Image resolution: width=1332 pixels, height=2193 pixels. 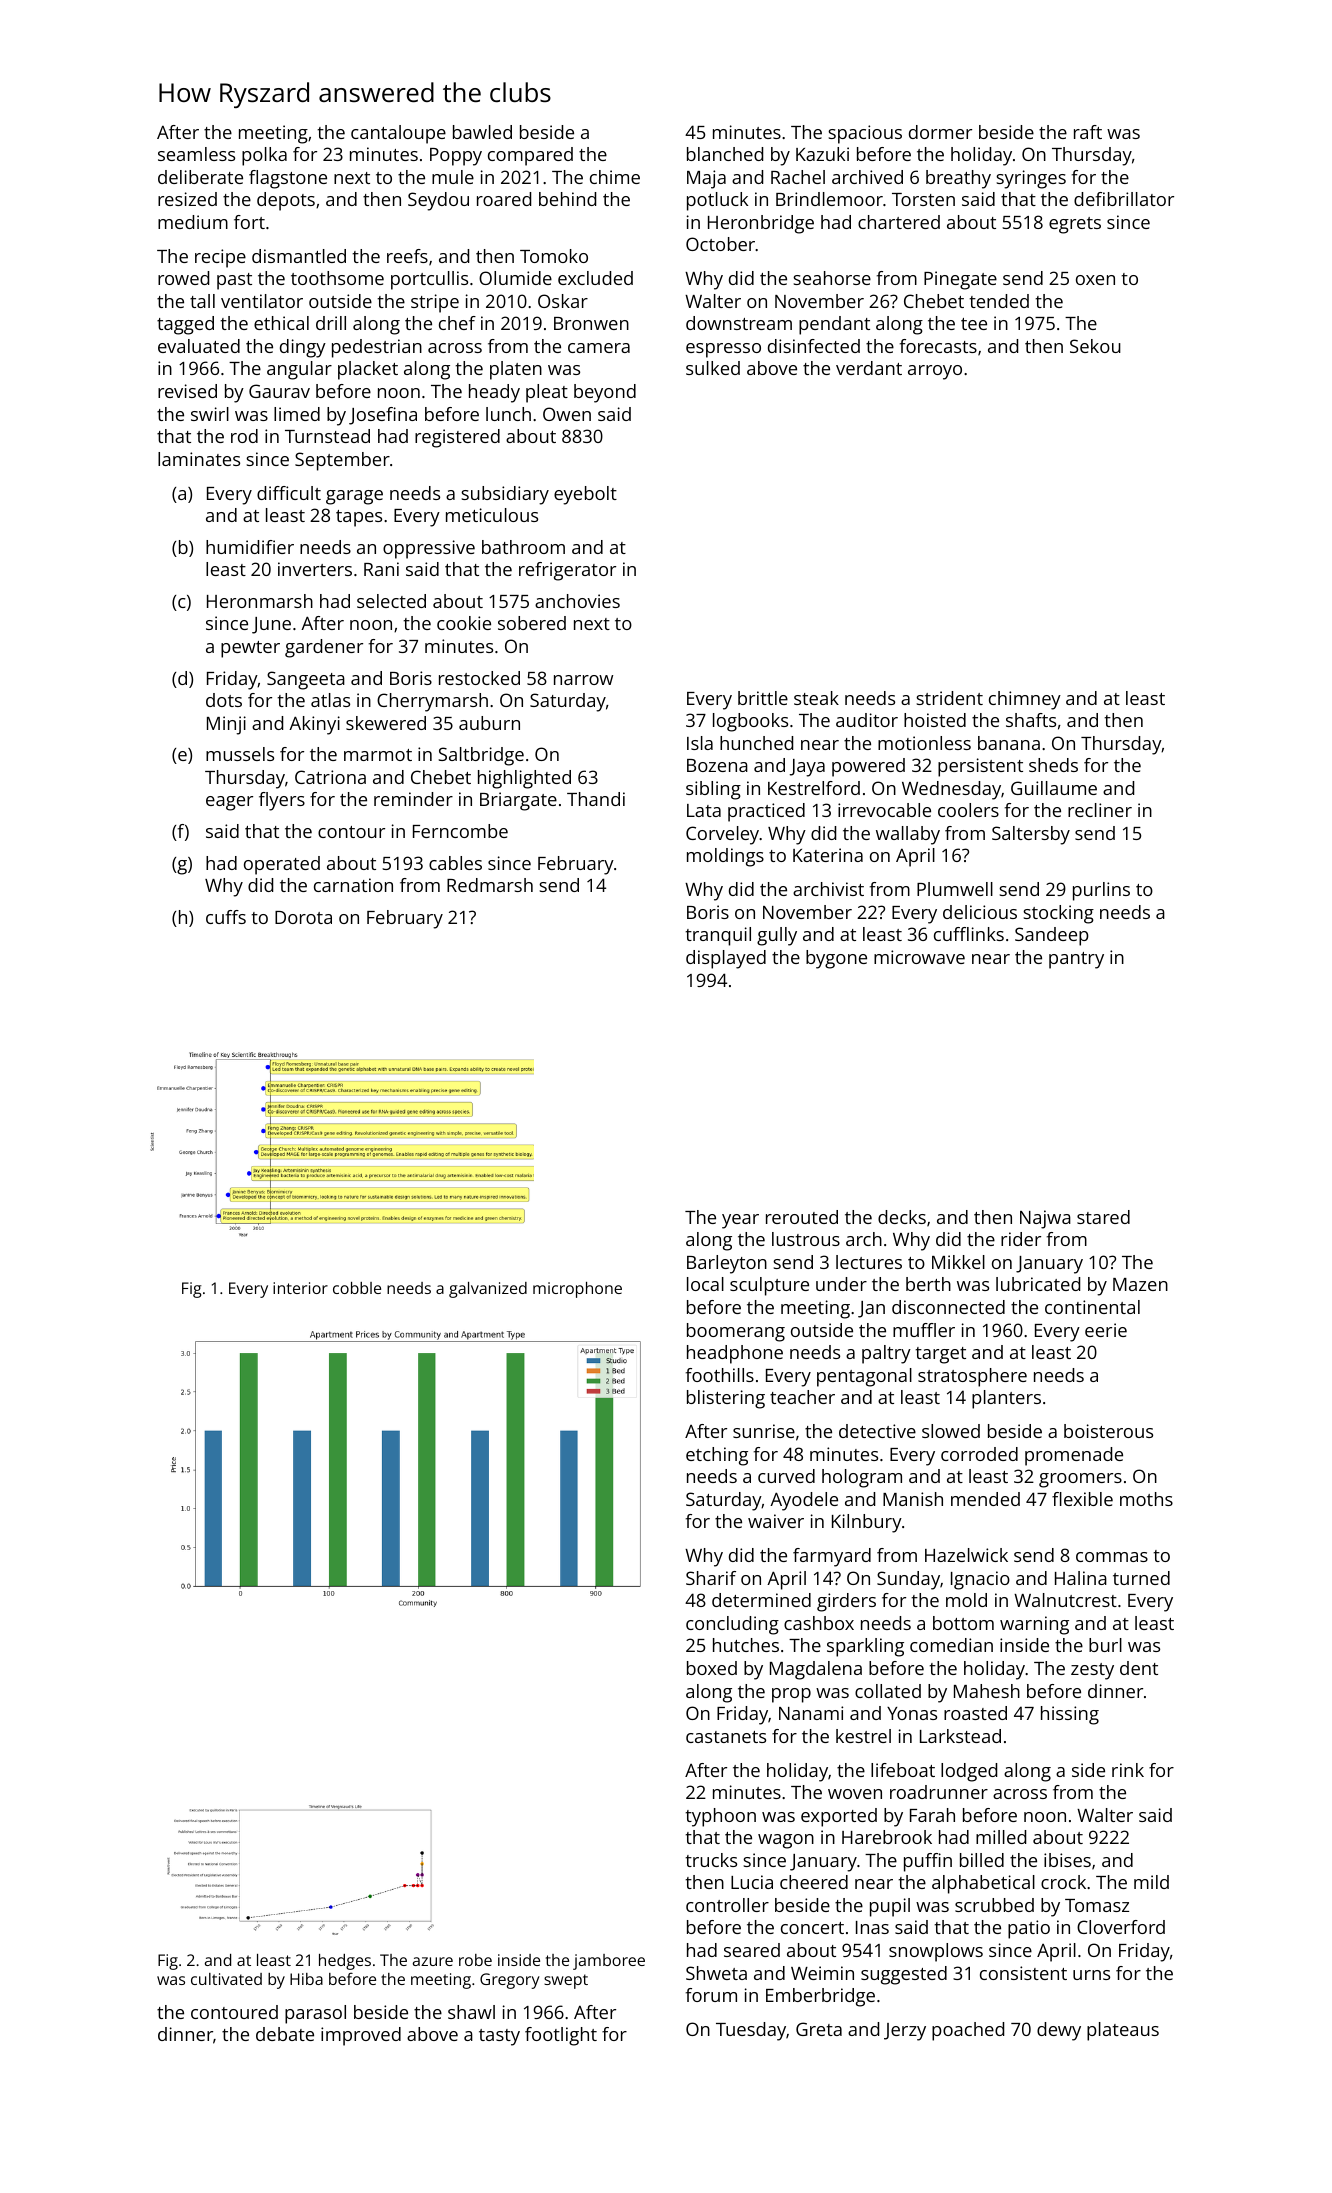 What do you see at coordinates (490, 885) in the screenshot?
I see `Redmarsh` at bounding box center [490, 885].
